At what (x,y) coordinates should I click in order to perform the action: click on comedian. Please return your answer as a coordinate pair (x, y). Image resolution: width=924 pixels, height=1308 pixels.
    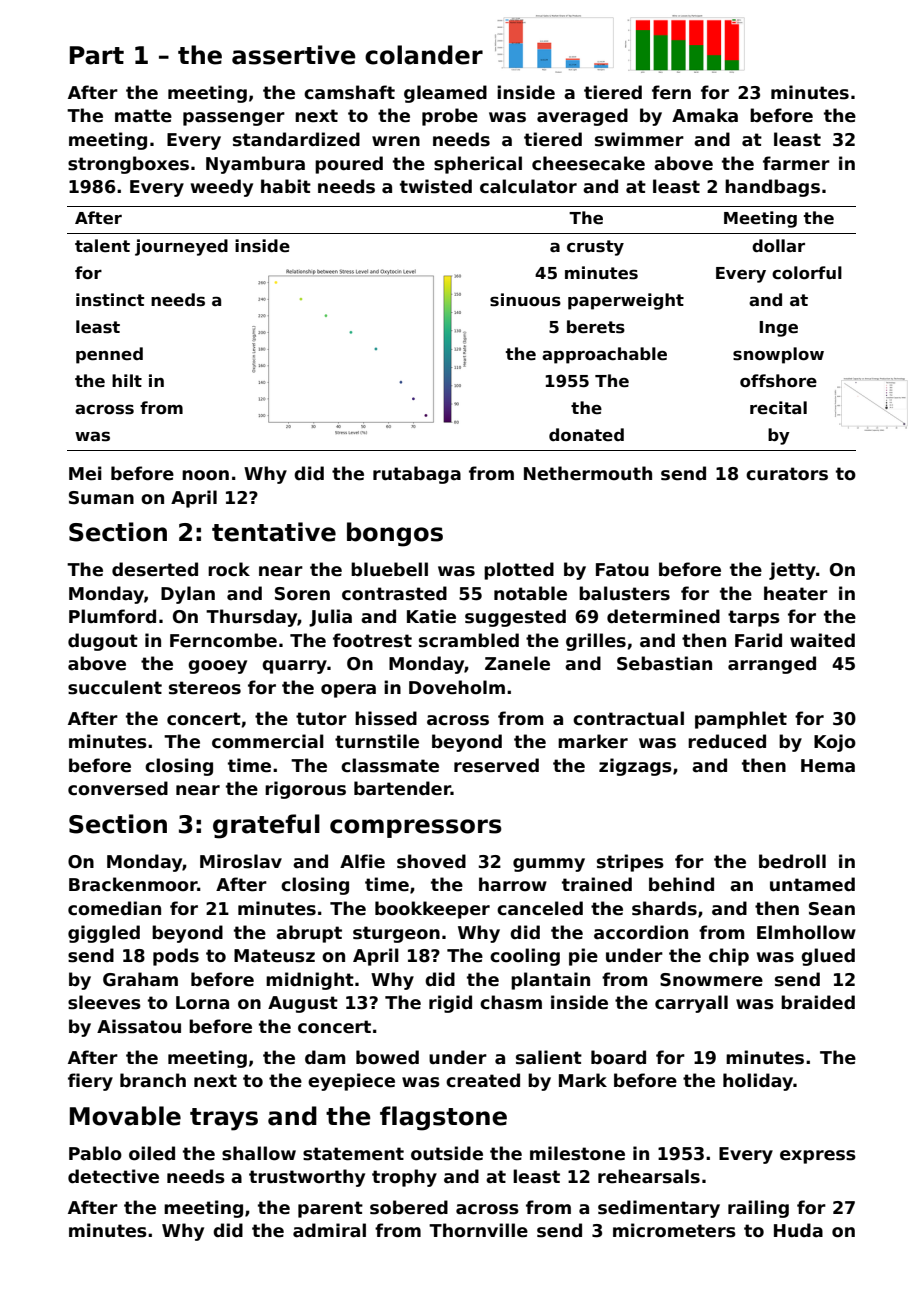
    Looking at the image, I should click on (114, 908).
